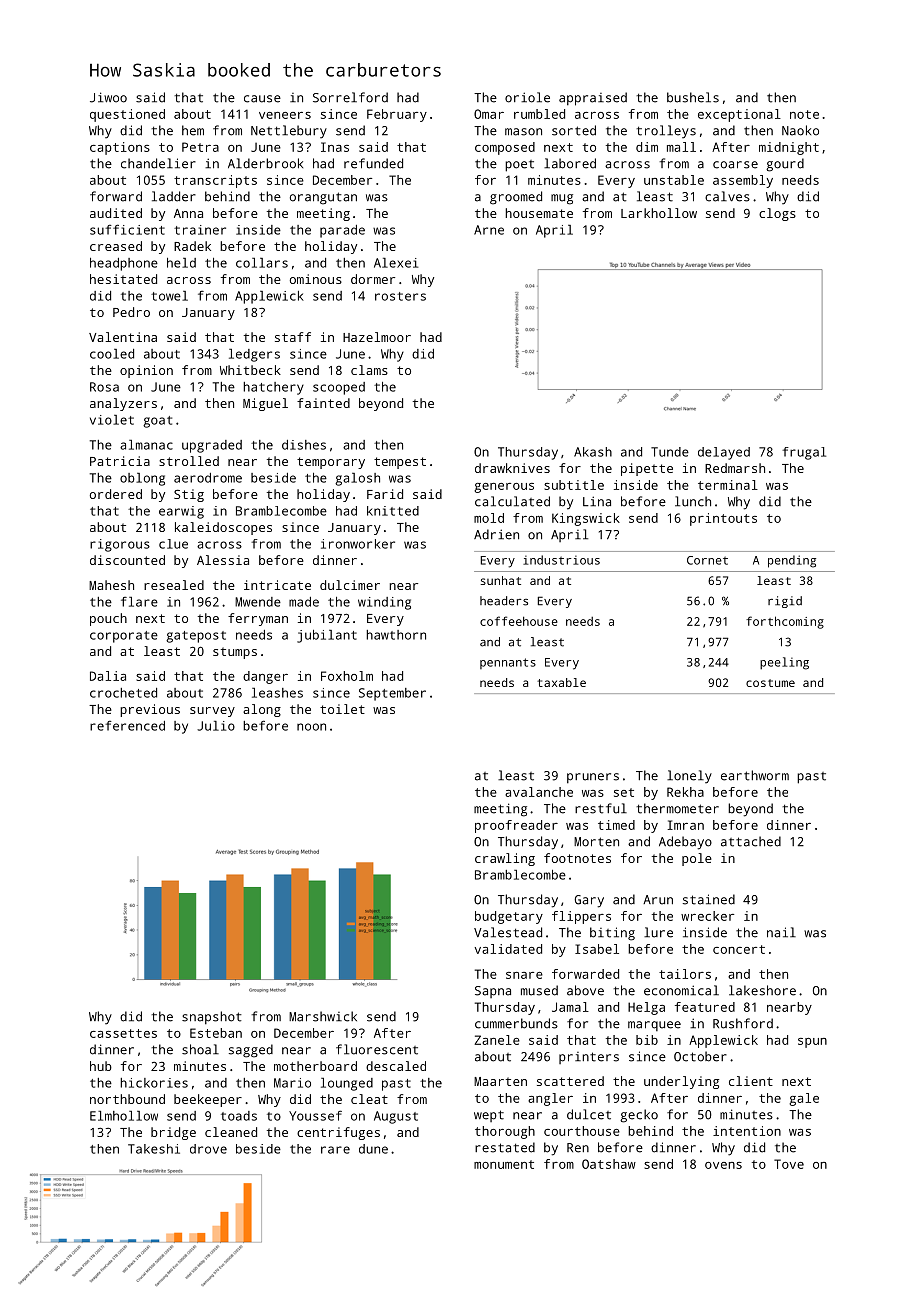 Image resolution: width=924 pixels, height=1308 pixels. I want to click on snapshot, so click(212, 1018).
